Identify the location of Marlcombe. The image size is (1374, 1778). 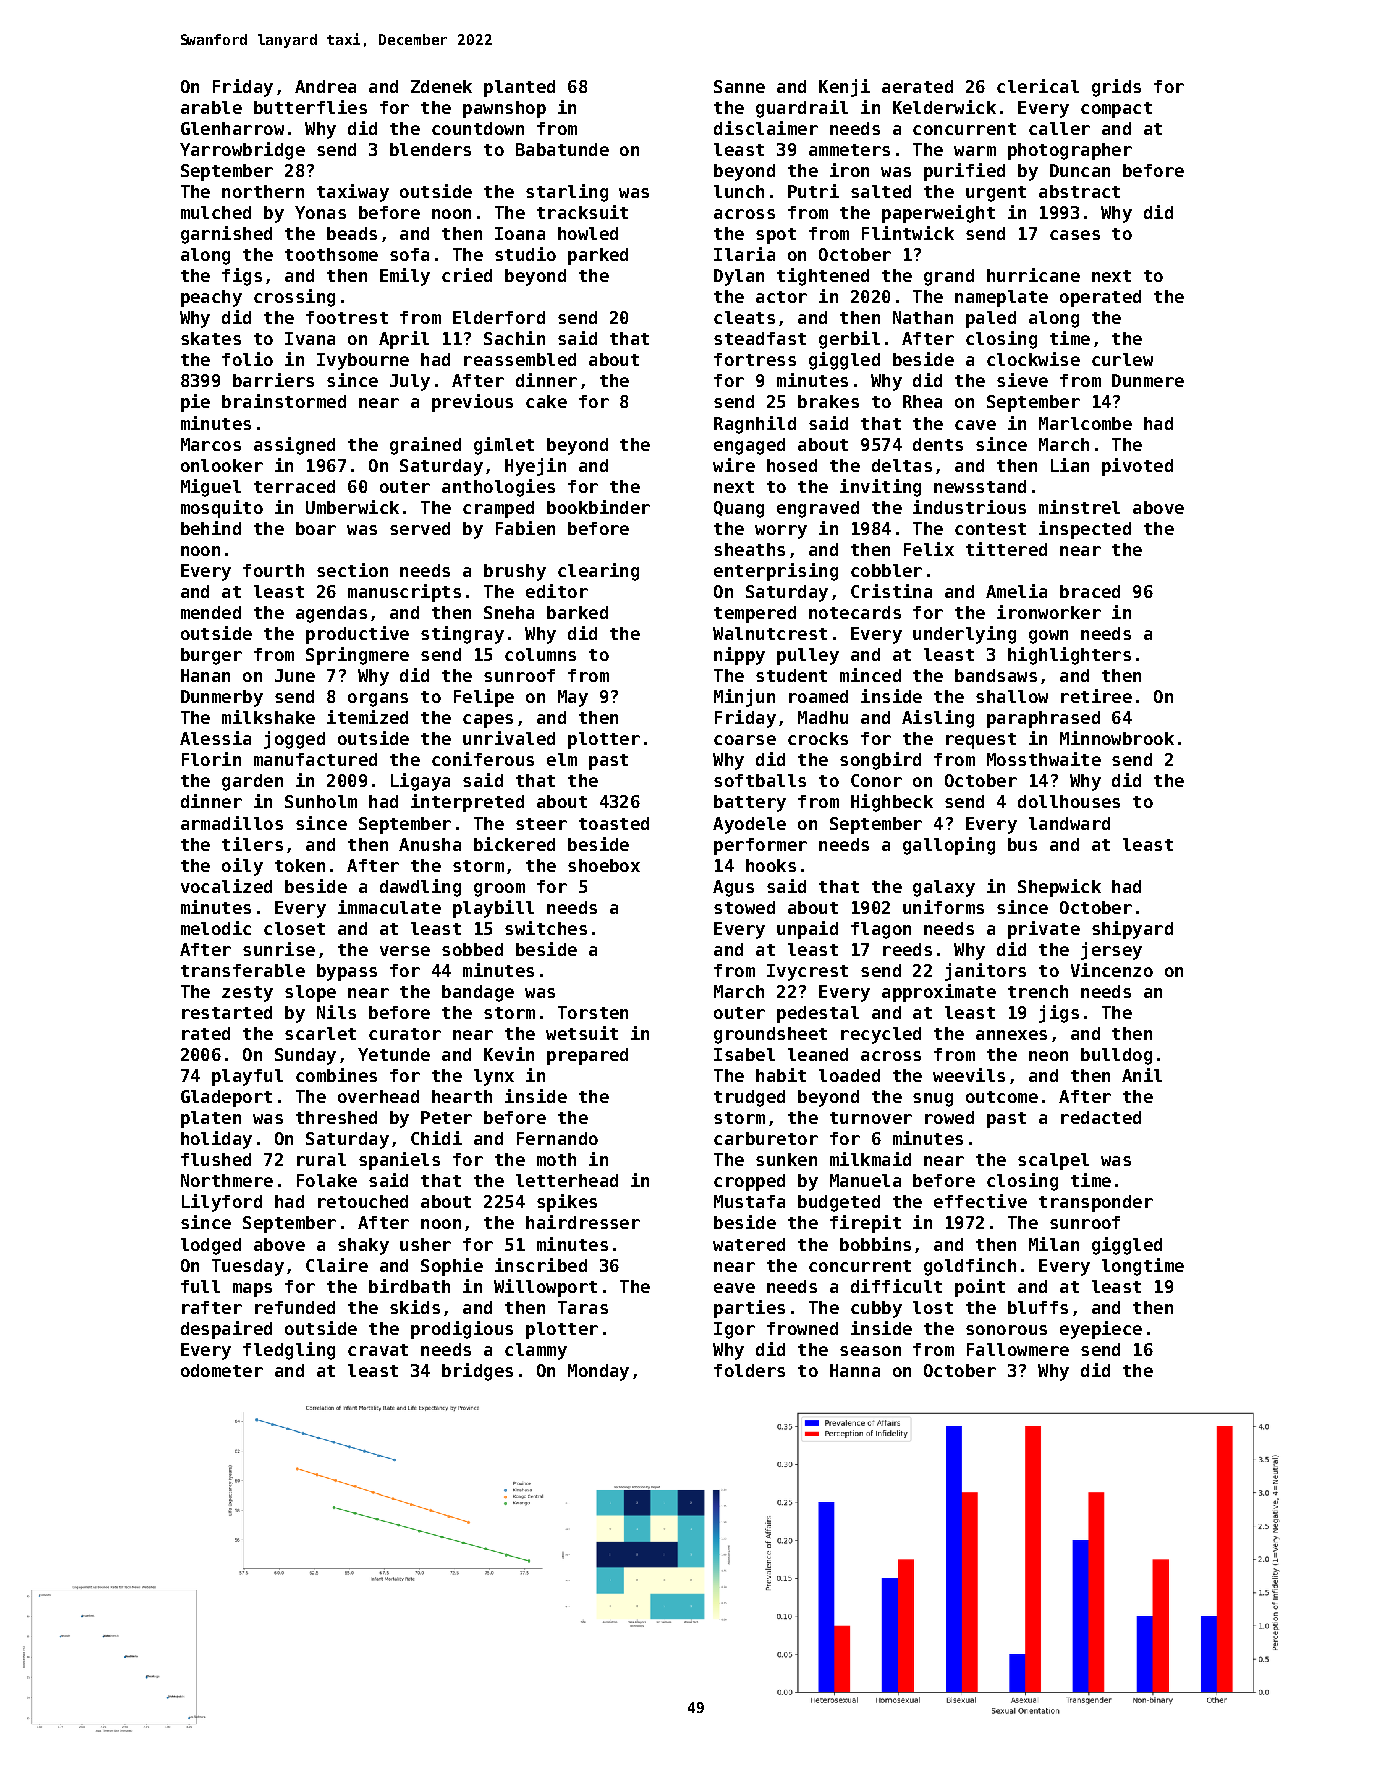
(1085, 423).
